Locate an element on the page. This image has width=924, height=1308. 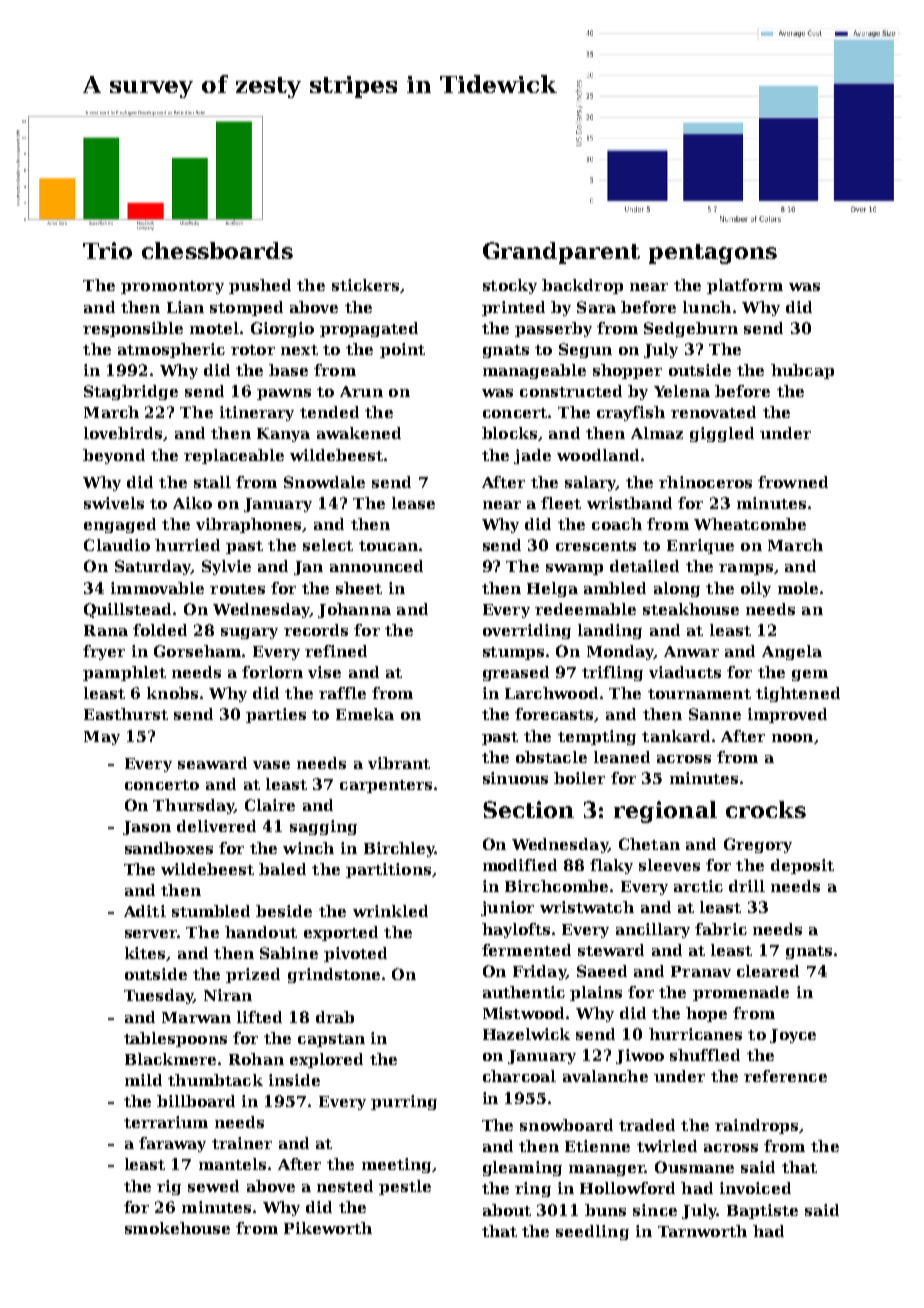
pentagons is located at coordinates (713, 254).
